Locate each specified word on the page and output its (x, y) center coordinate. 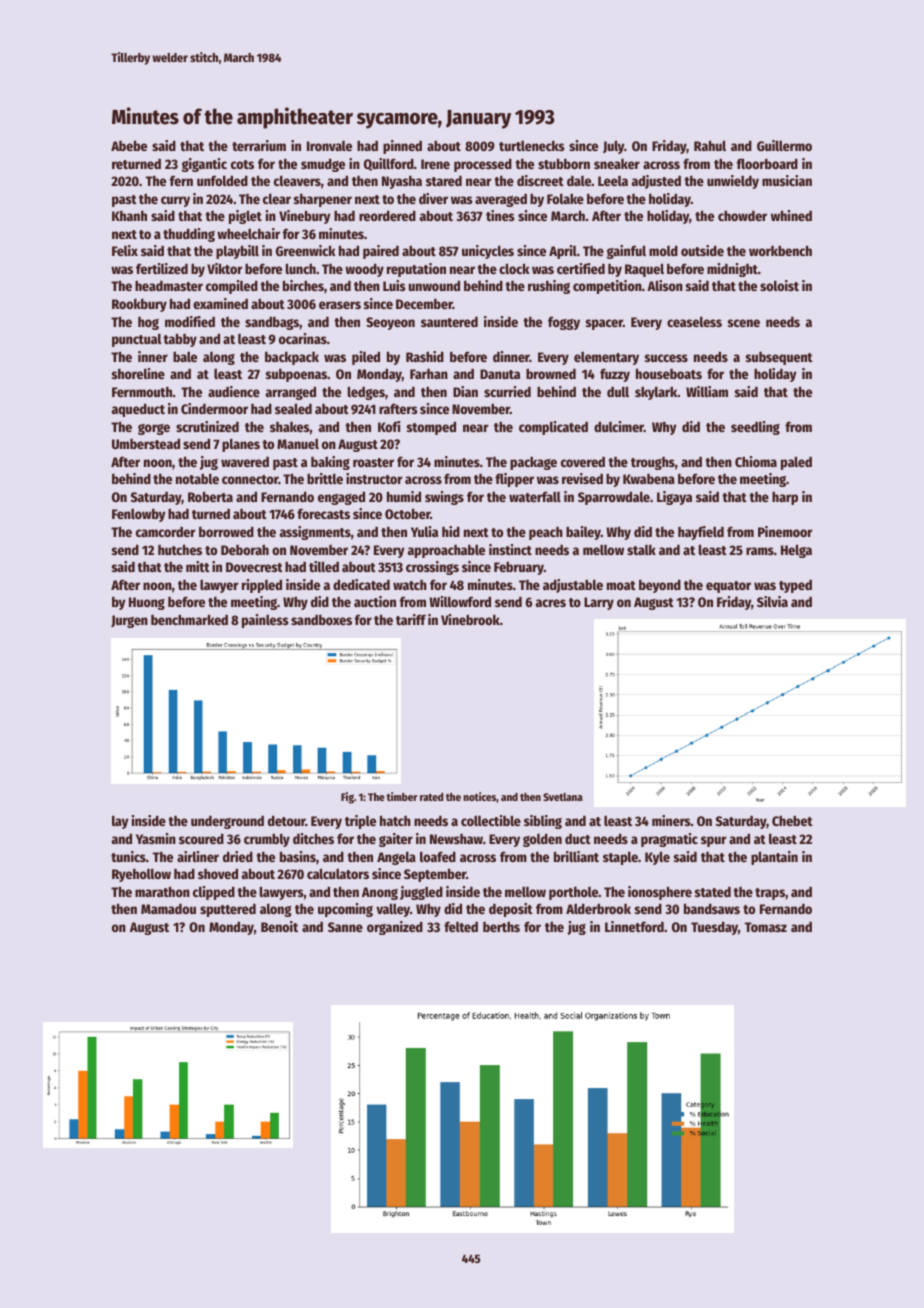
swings (444, 498)
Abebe (129, 145)
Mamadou (168, 909)
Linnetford (634, 926)
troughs (653, 463)
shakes (290, 427)
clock (514, 268)
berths (501, 926)
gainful (626, 252)
